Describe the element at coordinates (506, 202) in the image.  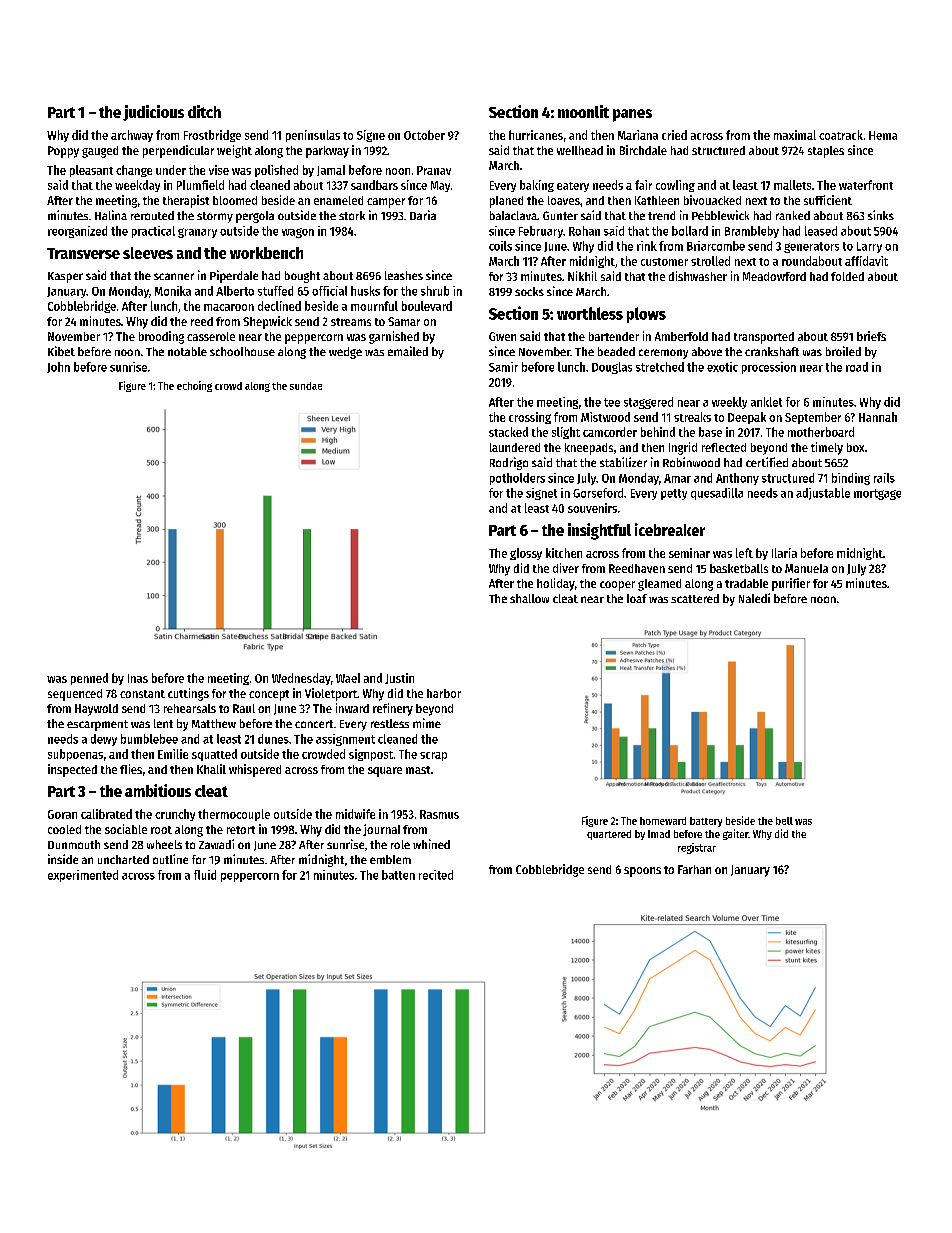
I see `planed` at that location.
